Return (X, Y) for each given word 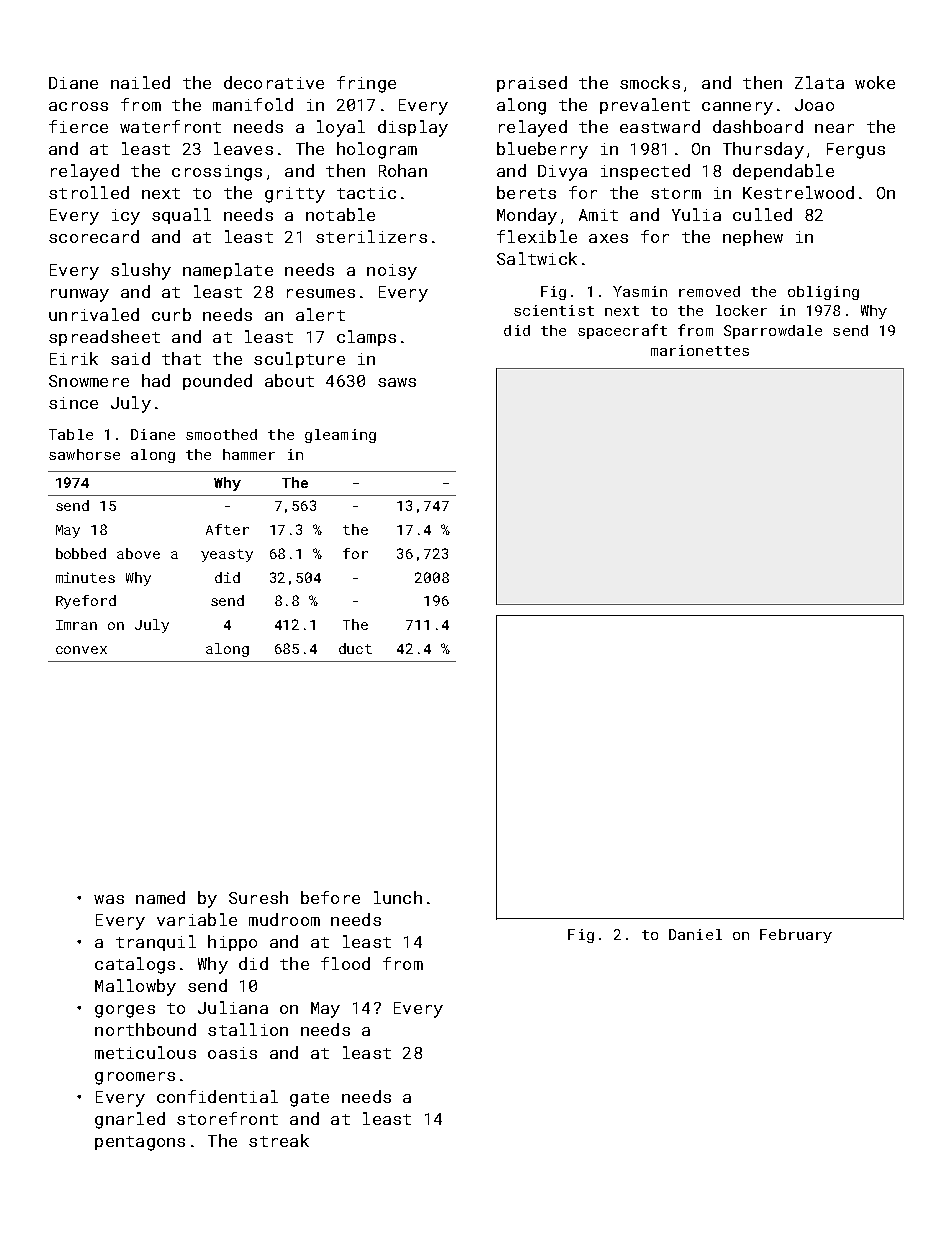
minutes (85, 577)
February (796, 936)
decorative (274, 82)
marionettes (700, 350)
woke (875, 82)
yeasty (227, 555)
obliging (823, 293)
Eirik (74, 358)
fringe (366, 84)
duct (355, 648)
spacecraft (622, 331)
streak (279, 1140)
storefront (227, 1118)
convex (81, 650)
